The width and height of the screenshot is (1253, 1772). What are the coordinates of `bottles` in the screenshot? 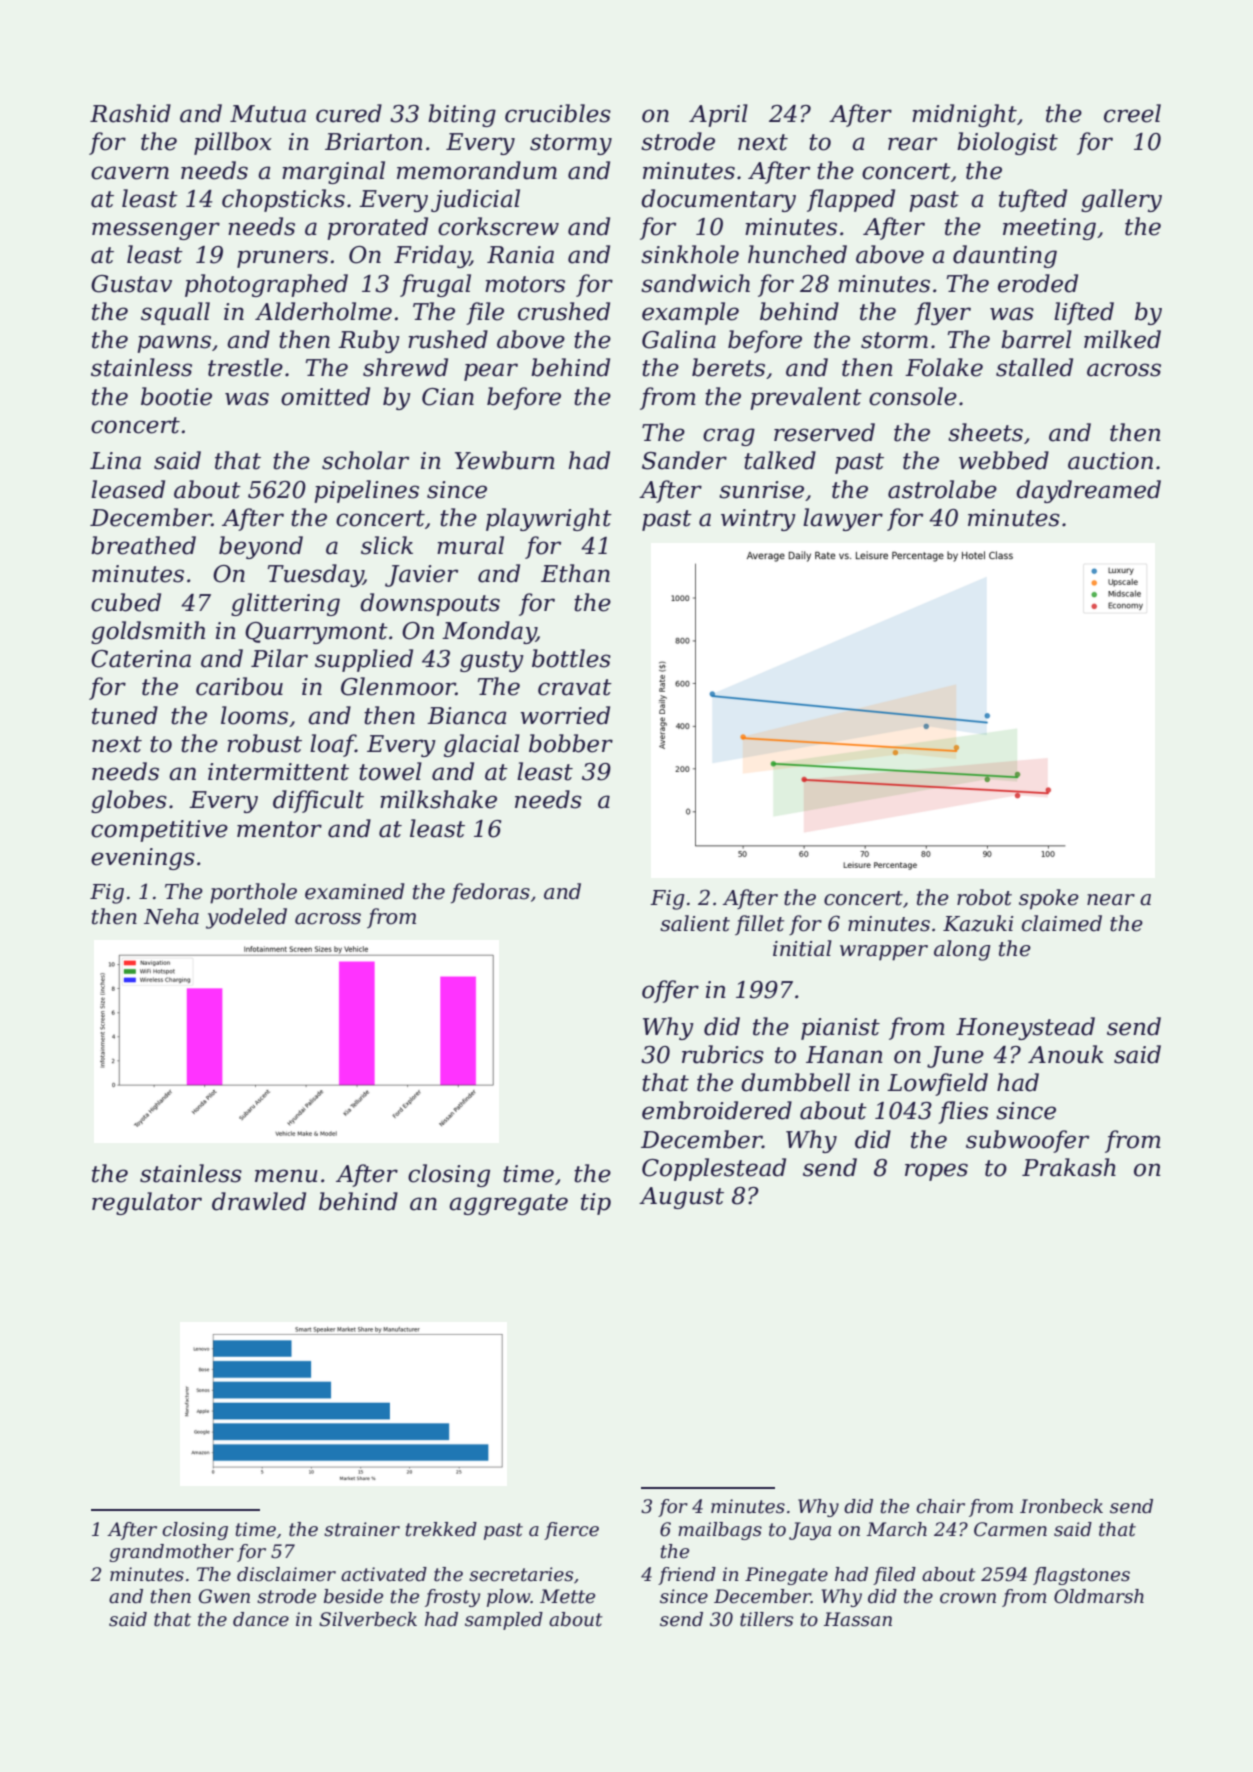 It's located at (571, 658).
